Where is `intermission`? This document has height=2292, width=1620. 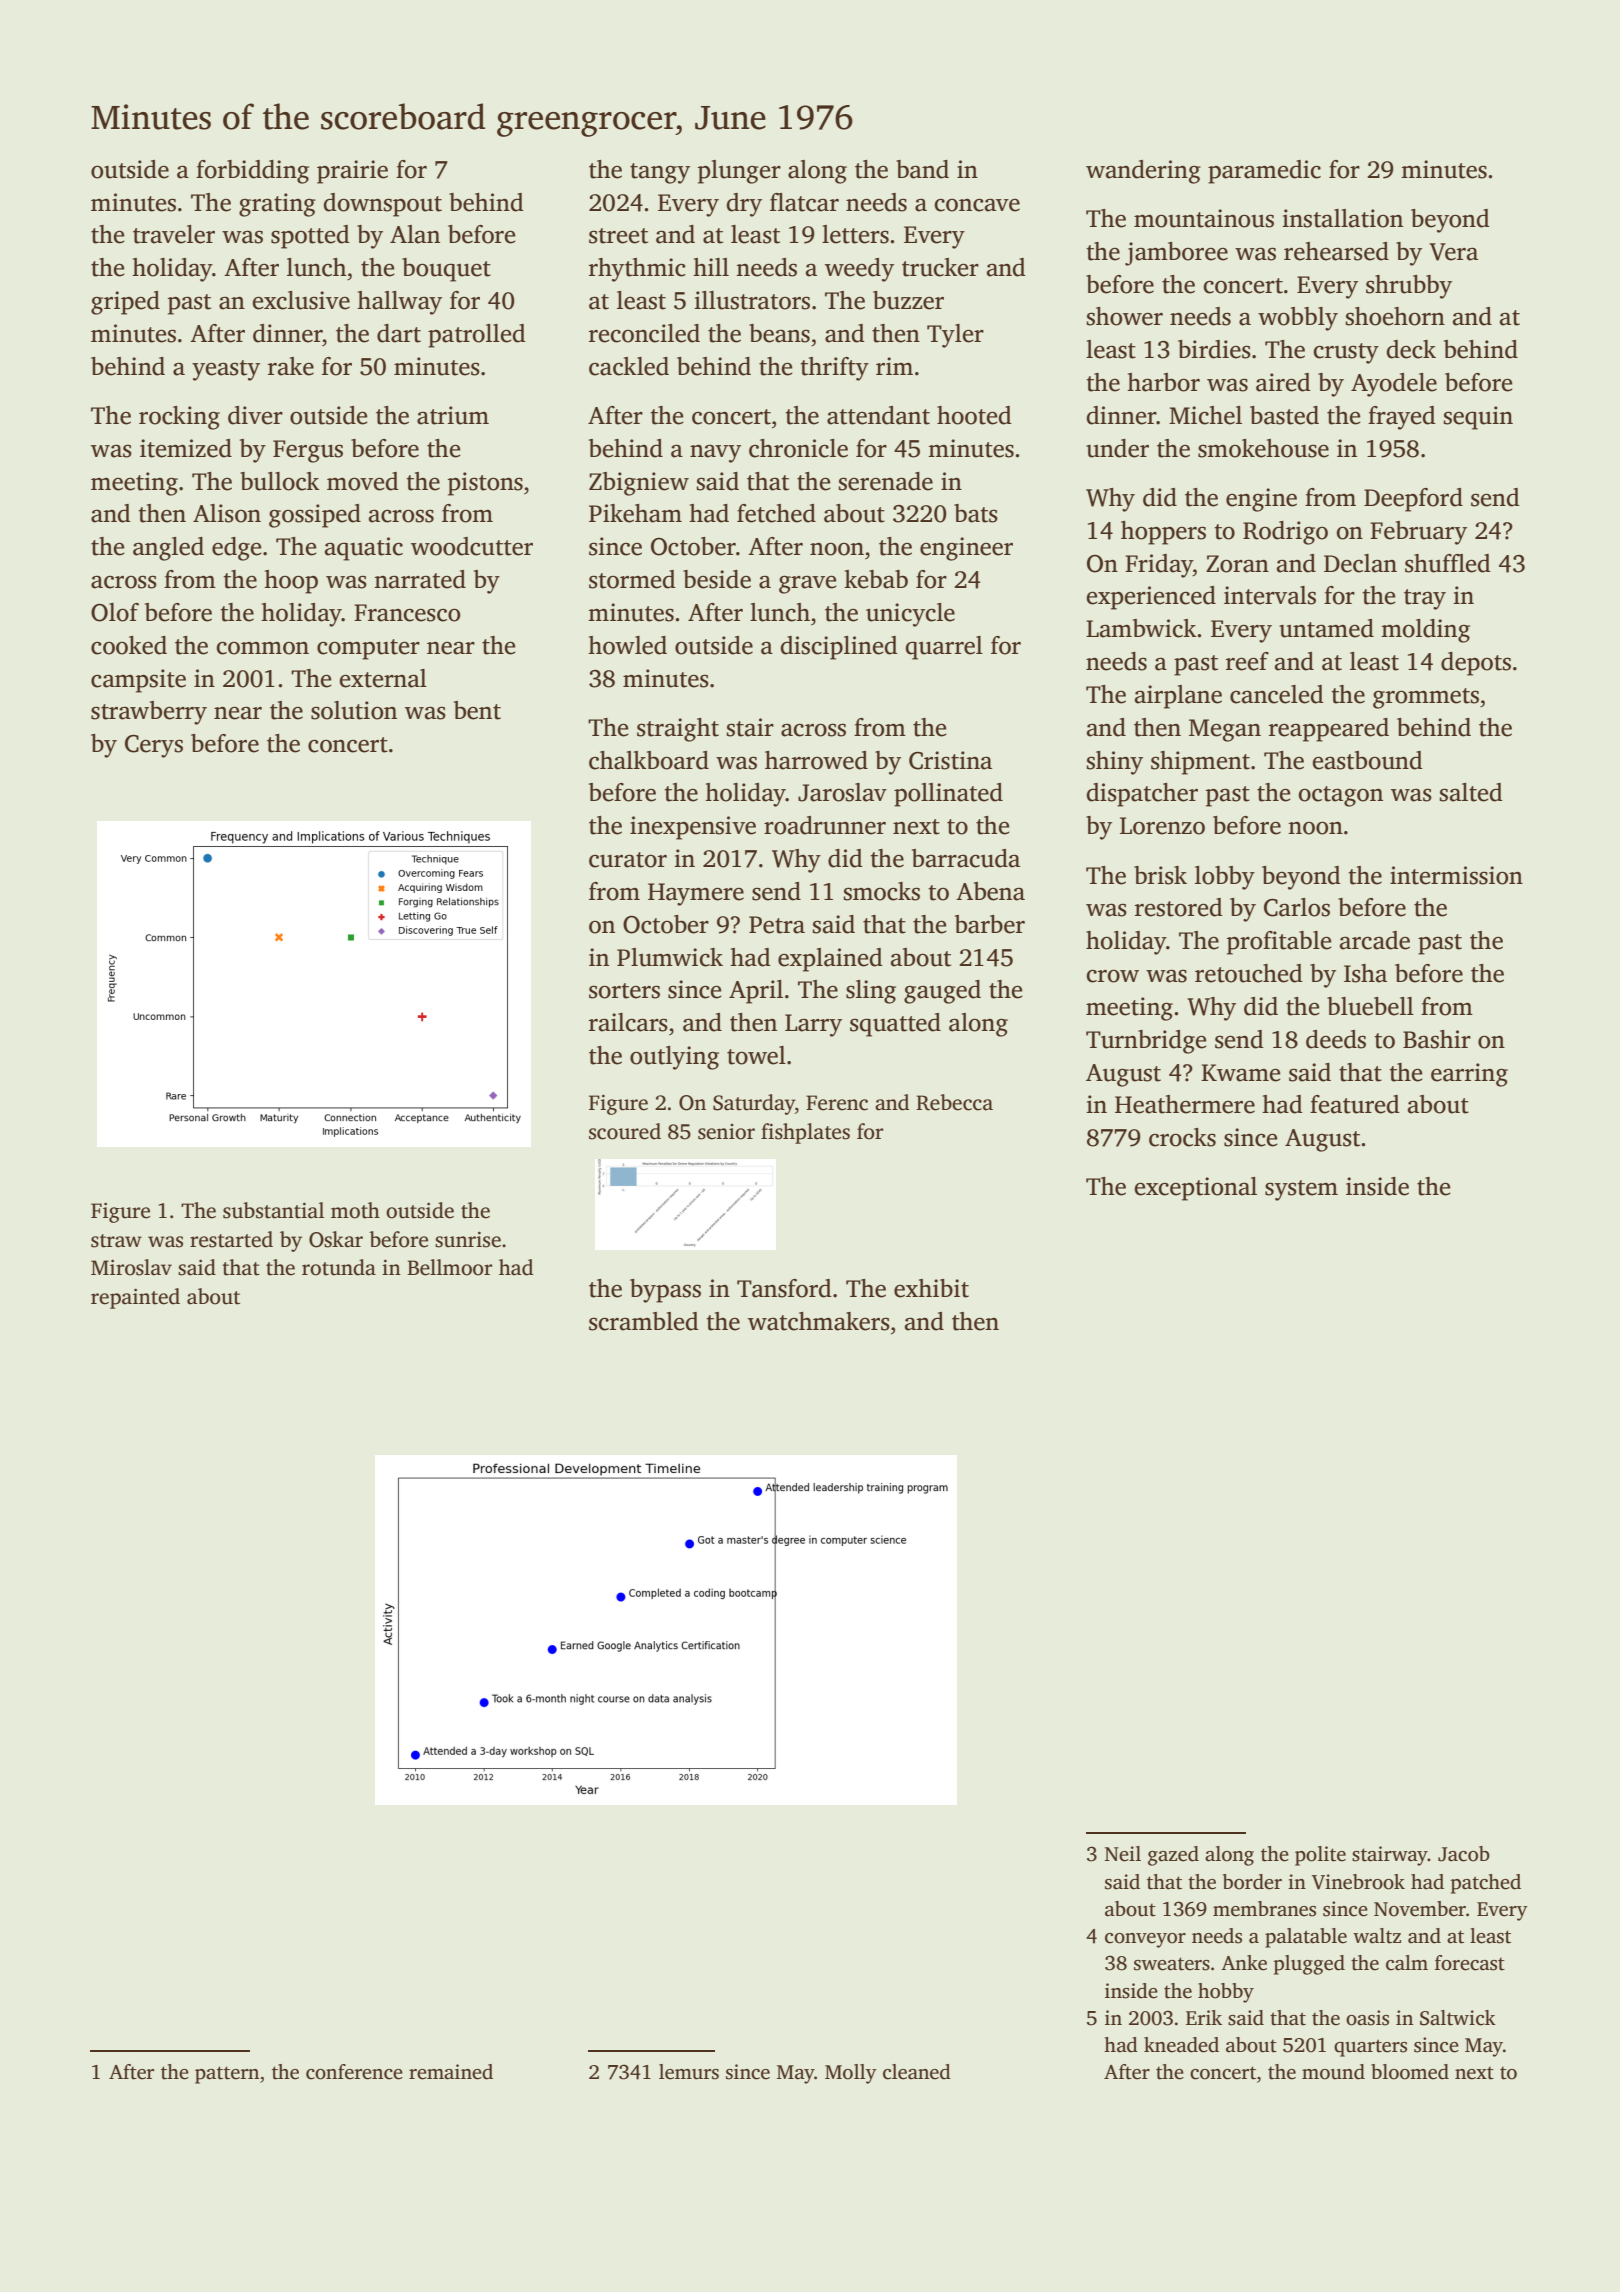
intermission is located at coordinates (1456, 875).
